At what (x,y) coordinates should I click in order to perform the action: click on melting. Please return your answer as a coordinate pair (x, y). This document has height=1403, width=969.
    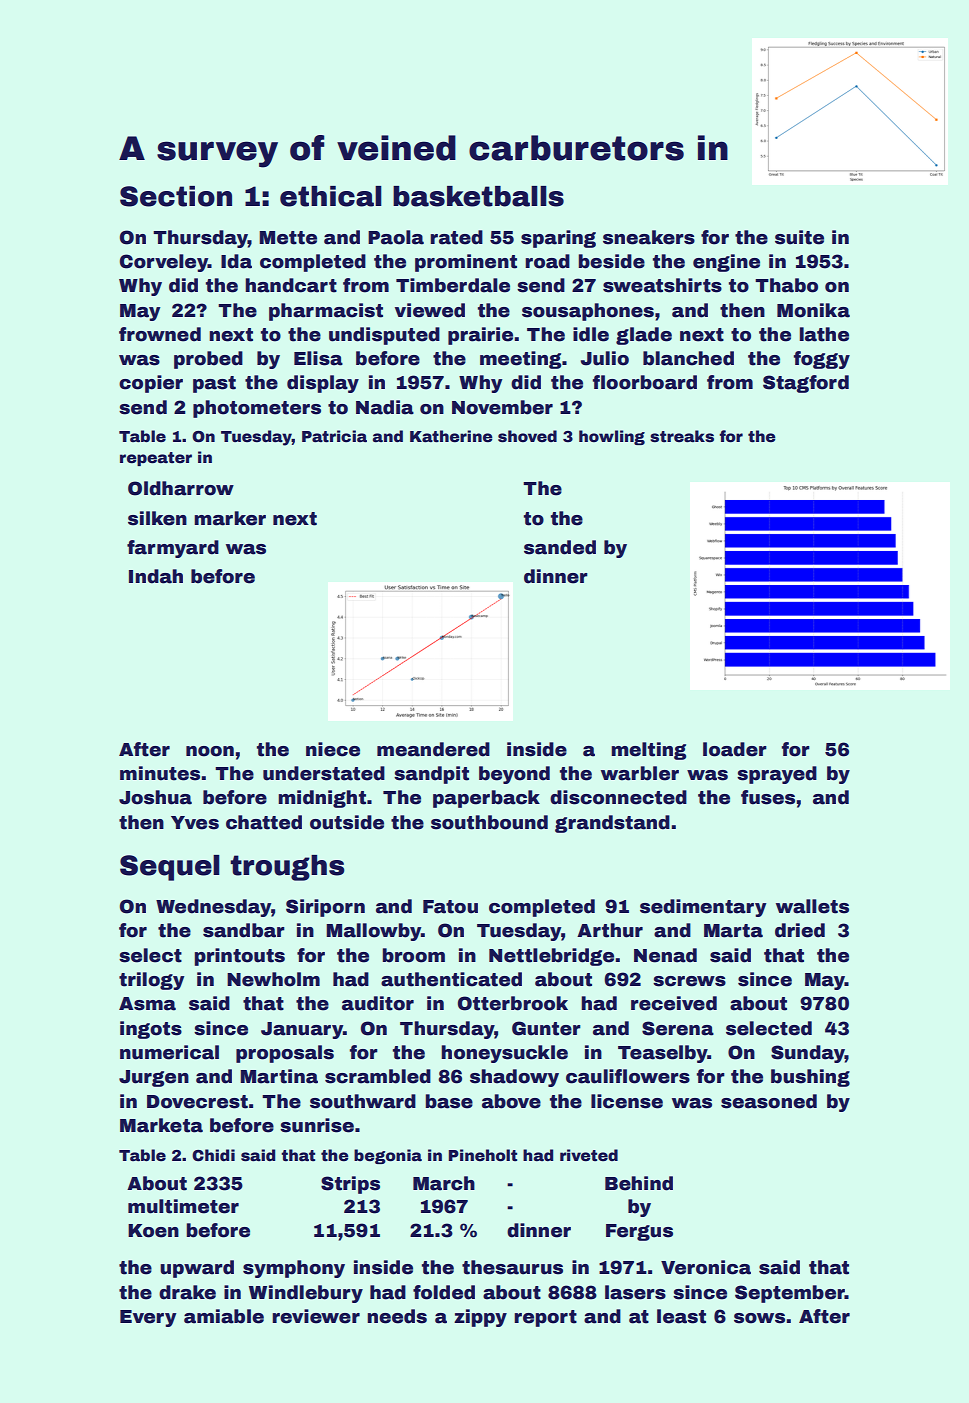
    Looking at the image, I should click on (648, 751).
